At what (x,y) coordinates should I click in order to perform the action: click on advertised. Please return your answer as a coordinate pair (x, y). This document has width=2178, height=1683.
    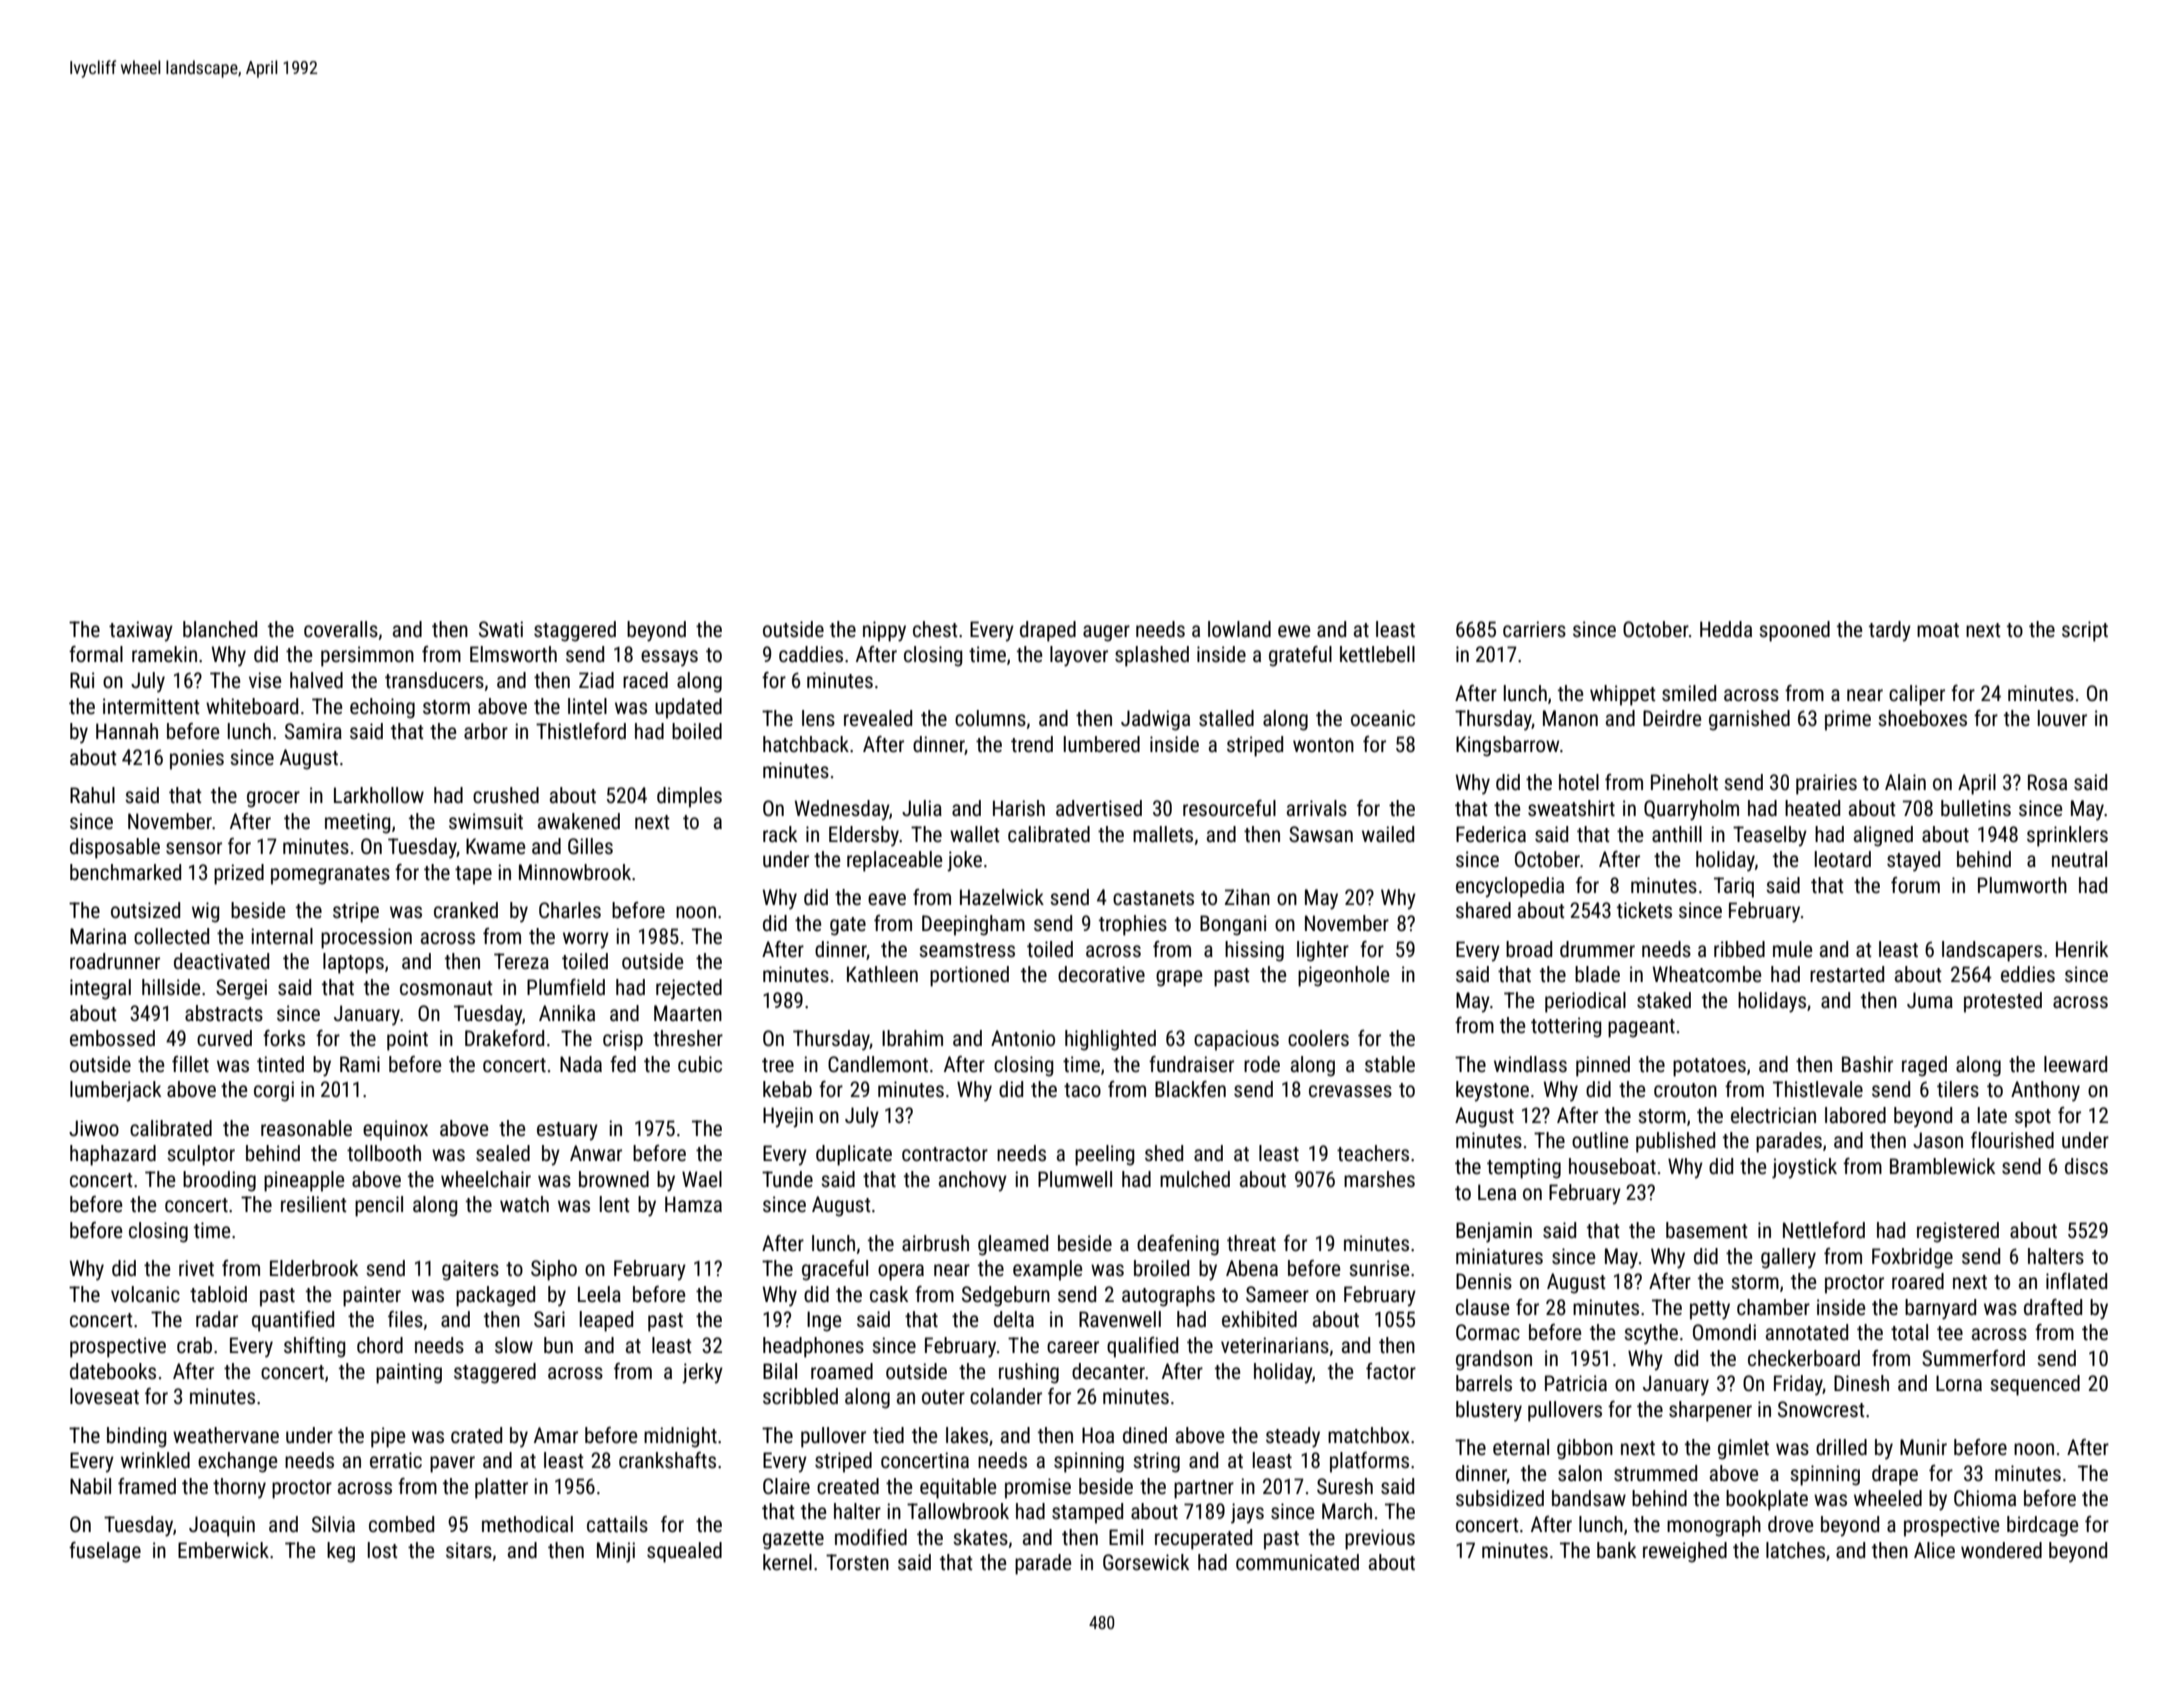
    Looking at the image, I should click on (1099, 808).
